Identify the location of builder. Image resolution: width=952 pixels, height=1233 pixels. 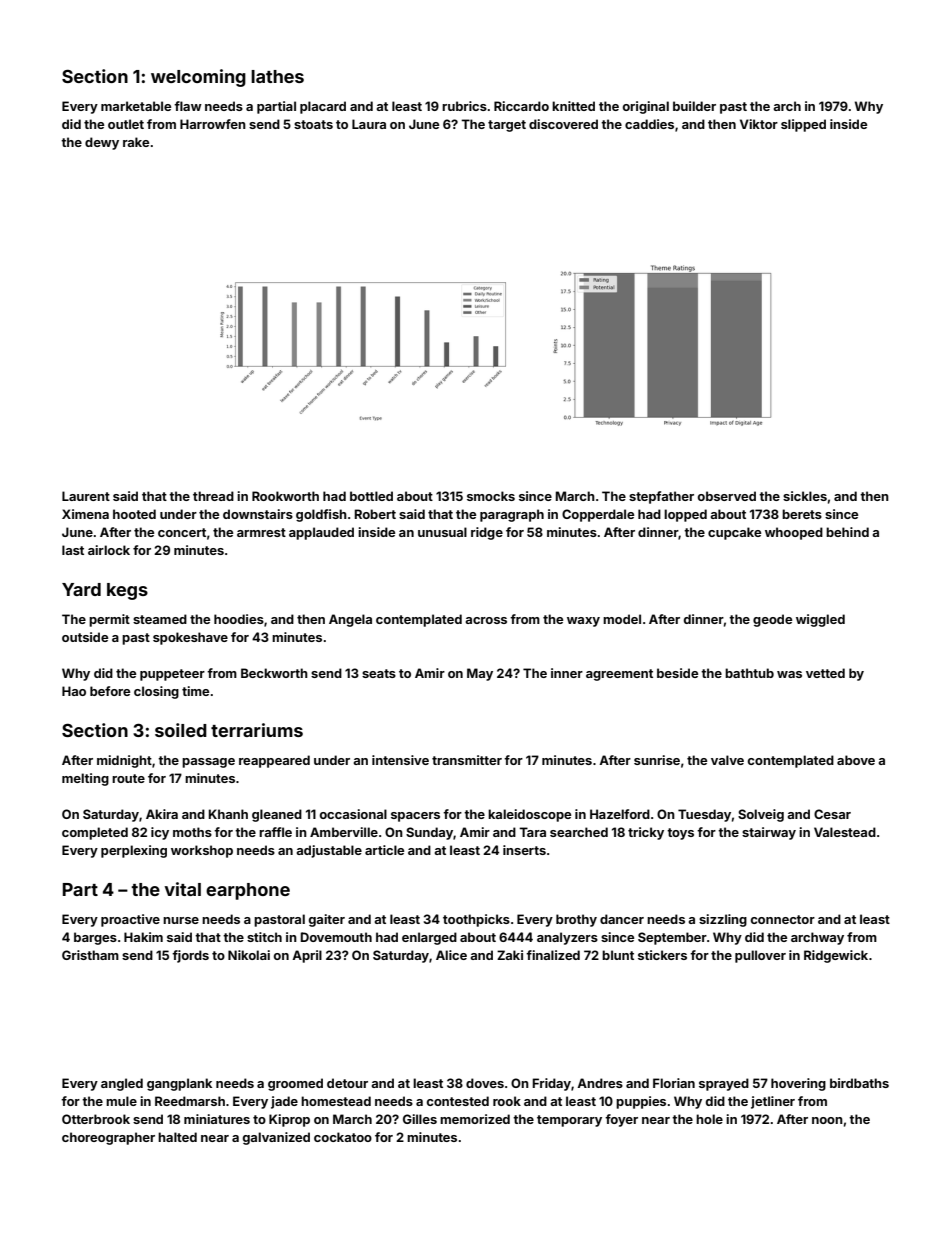
(694, 106).
